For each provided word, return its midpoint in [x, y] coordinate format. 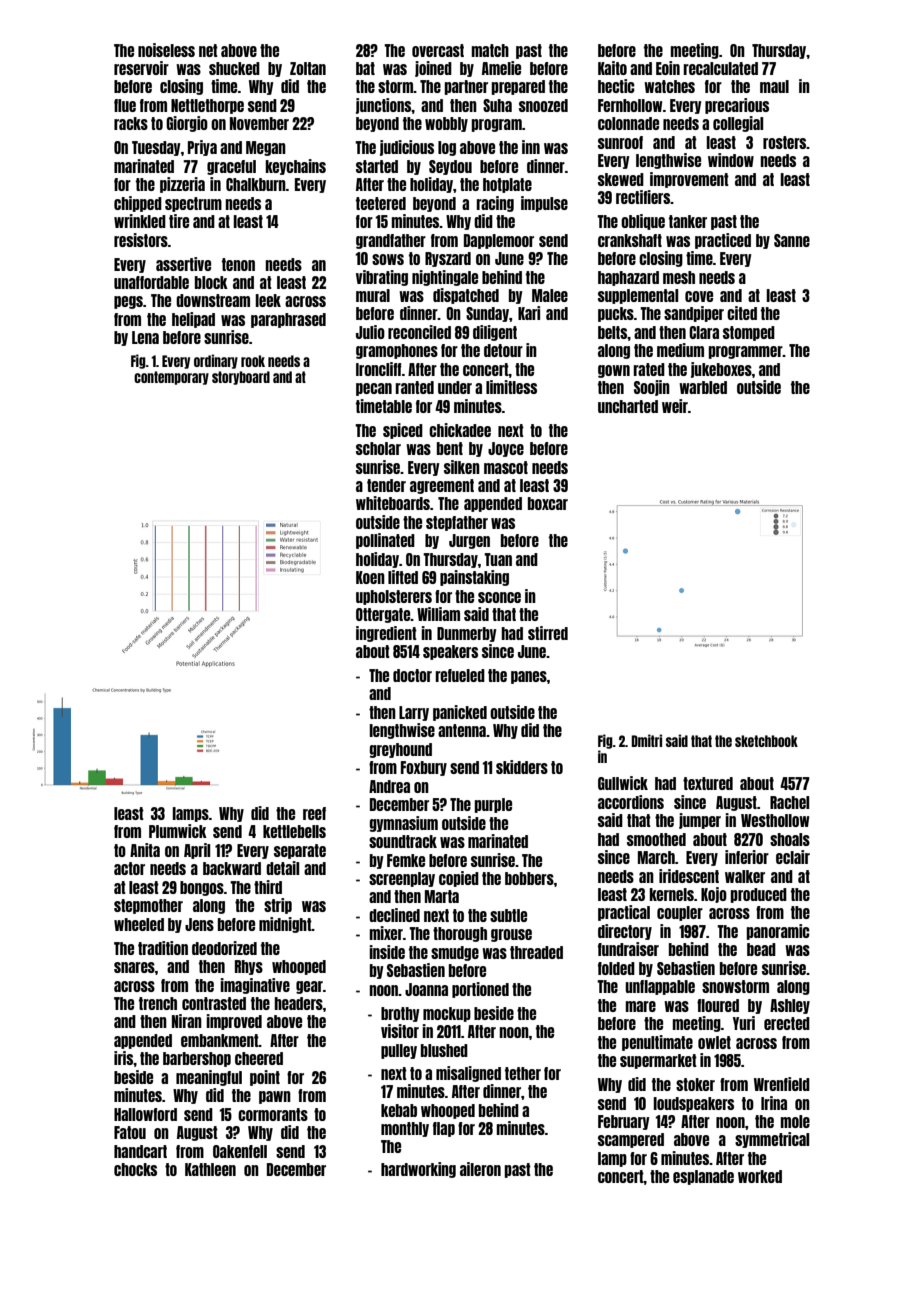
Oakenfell [240, 1151]
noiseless [166, 50]
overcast [438, 50]
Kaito [612, 68]
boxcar [548, 503]
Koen [370, 577]
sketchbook [766, 741]
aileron [480, 1169]
